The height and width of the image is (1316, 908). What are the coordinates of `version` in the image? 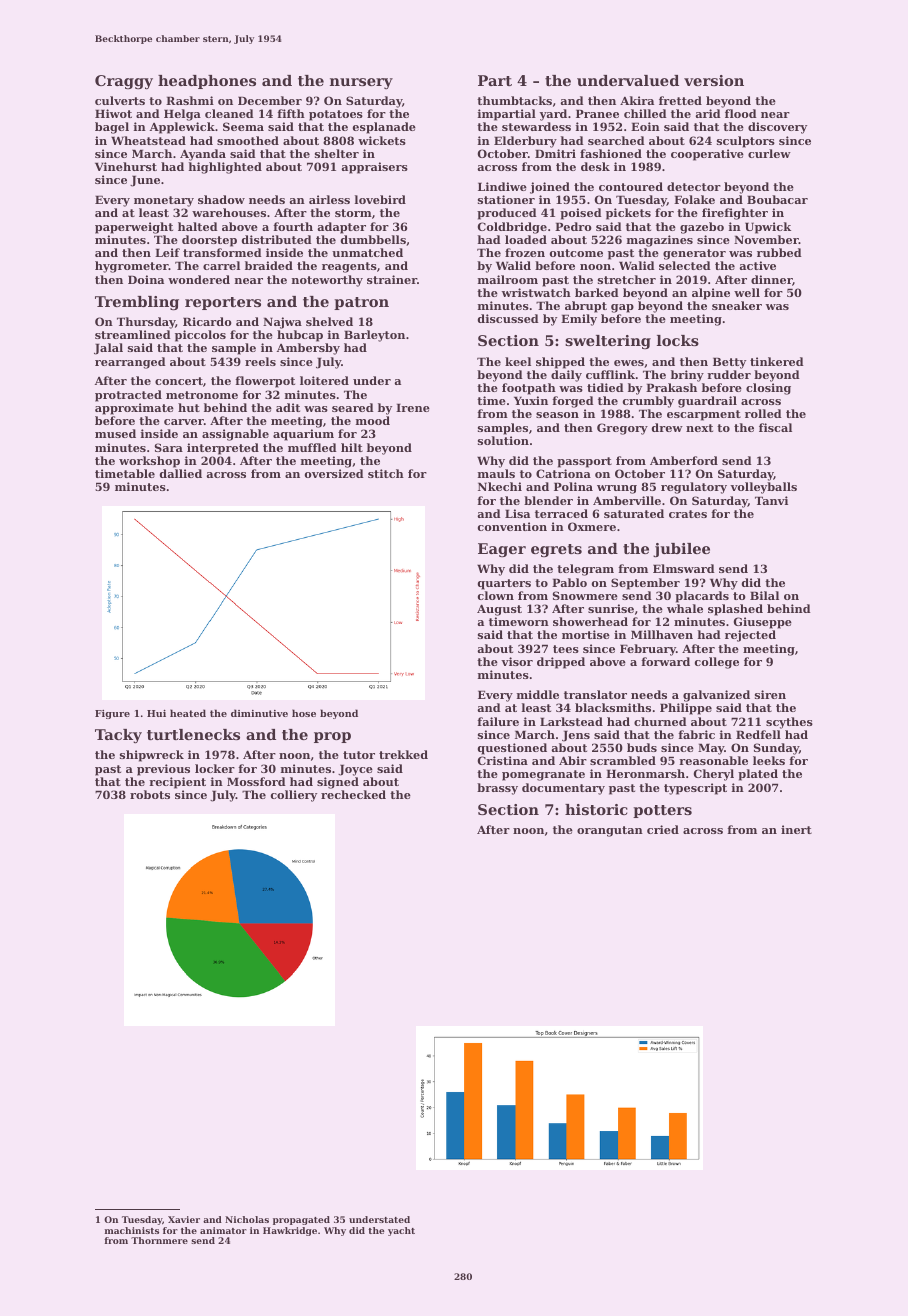 It's located at (714, 80).
